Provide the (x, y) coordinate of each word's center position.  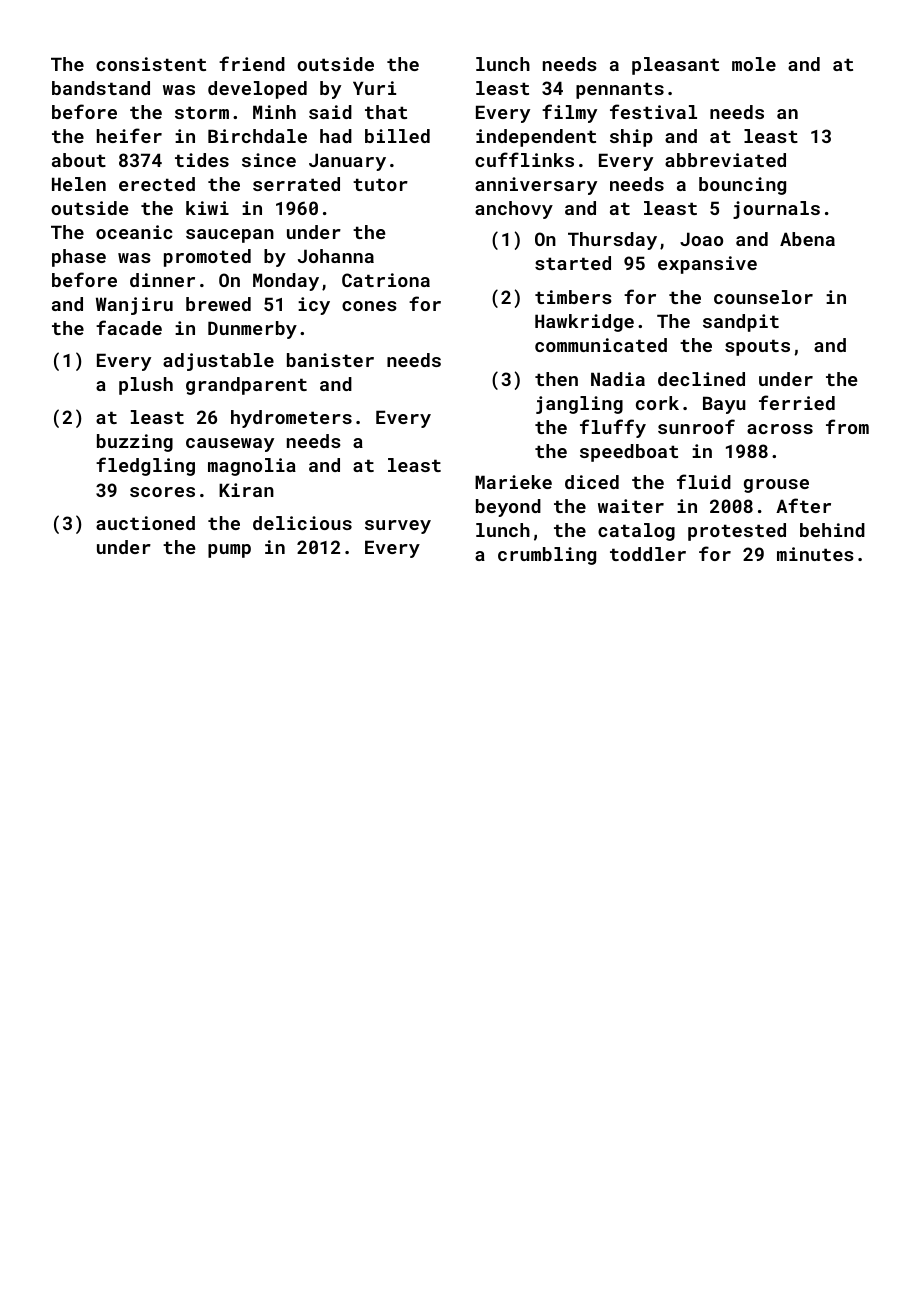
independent (536, 138)
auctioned (145, 523)
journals (776, 210)
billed (397, 136)
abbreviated (725, 160)
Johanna (336, 256)
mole (754, 64)
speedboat (629, 453)
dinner (162, 280)
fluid (704, 481)
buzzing (135, 443)
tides (202, 160)
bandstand (101, 88)
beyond (508, 508)
